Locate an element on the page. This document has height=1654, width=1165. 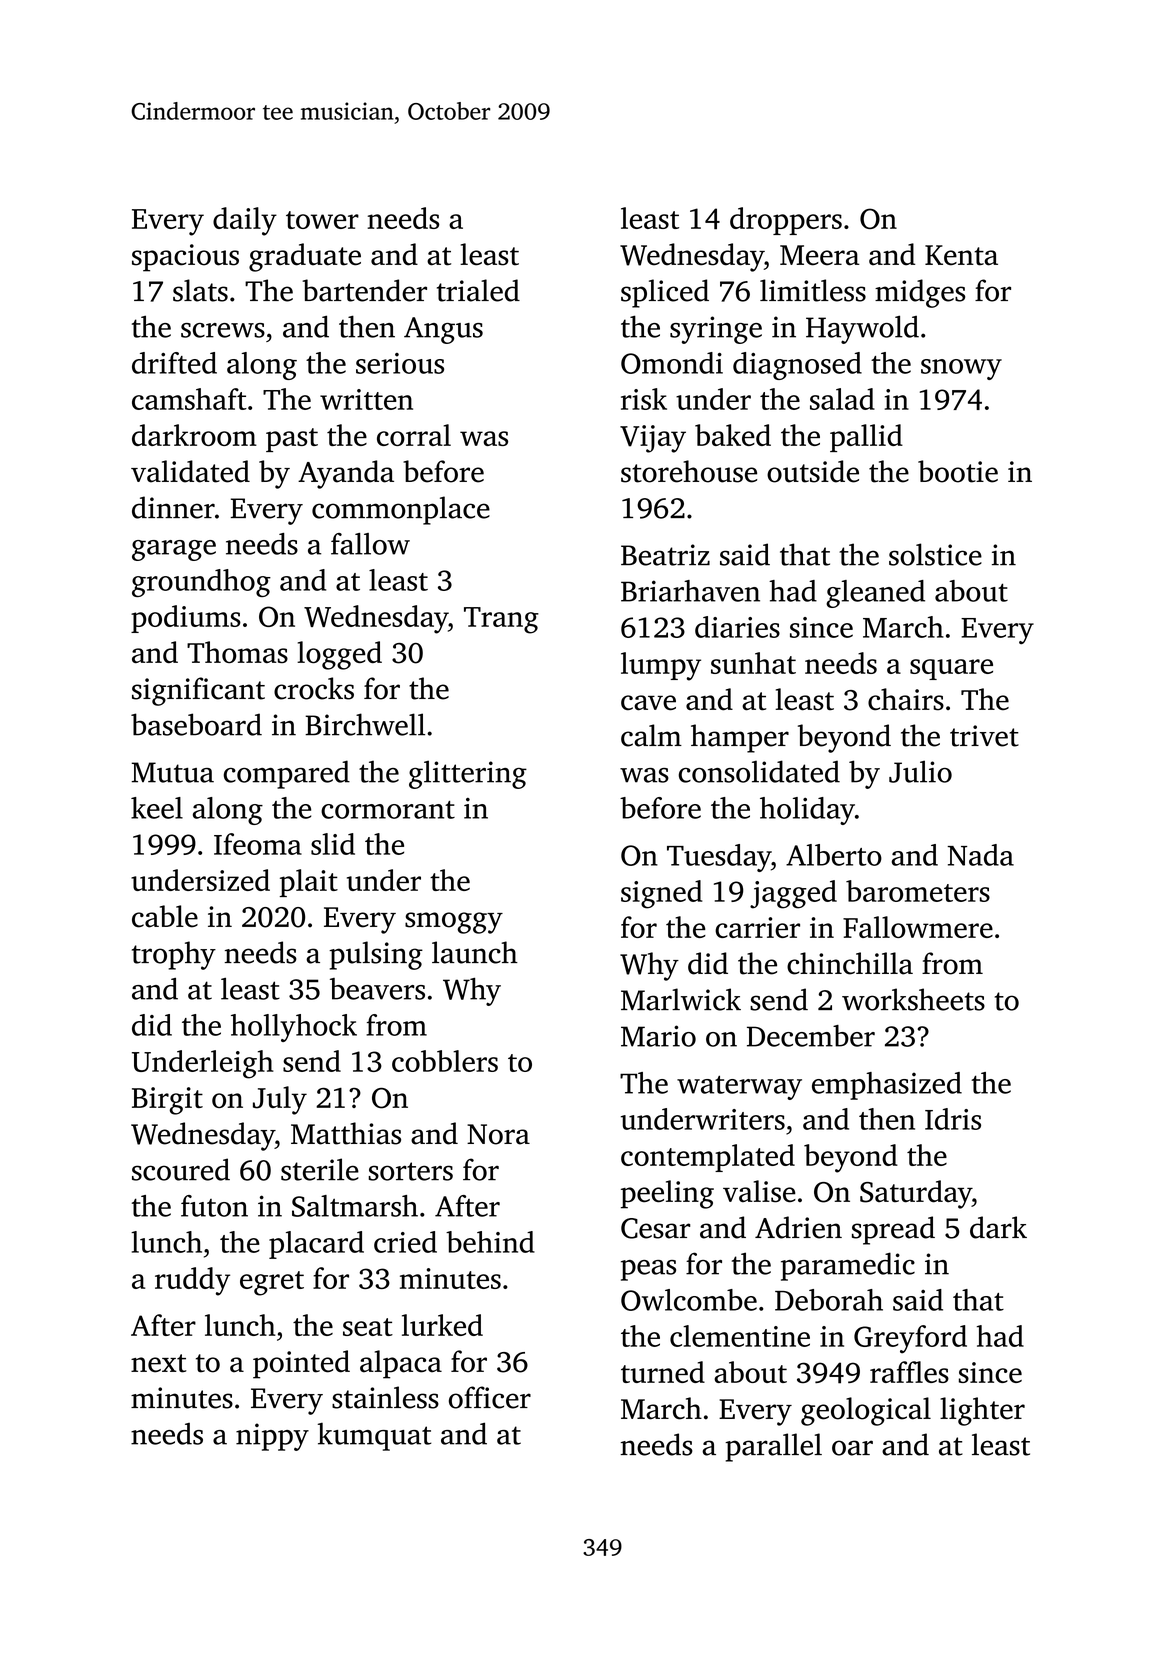
spacious is located at coordinates (185, 258).
